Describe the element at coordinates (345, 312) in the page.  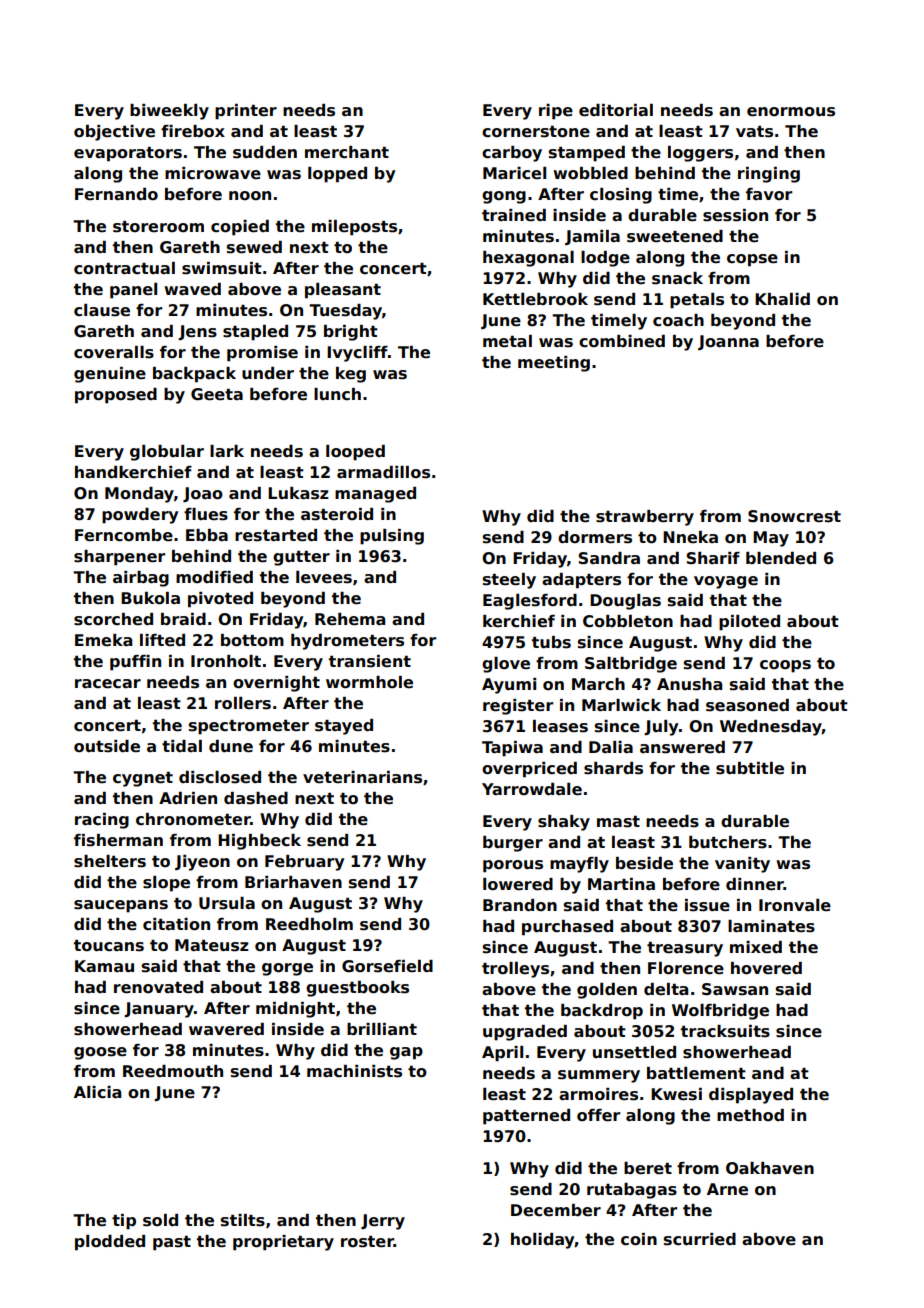
I see `Tuesday` at that location.
